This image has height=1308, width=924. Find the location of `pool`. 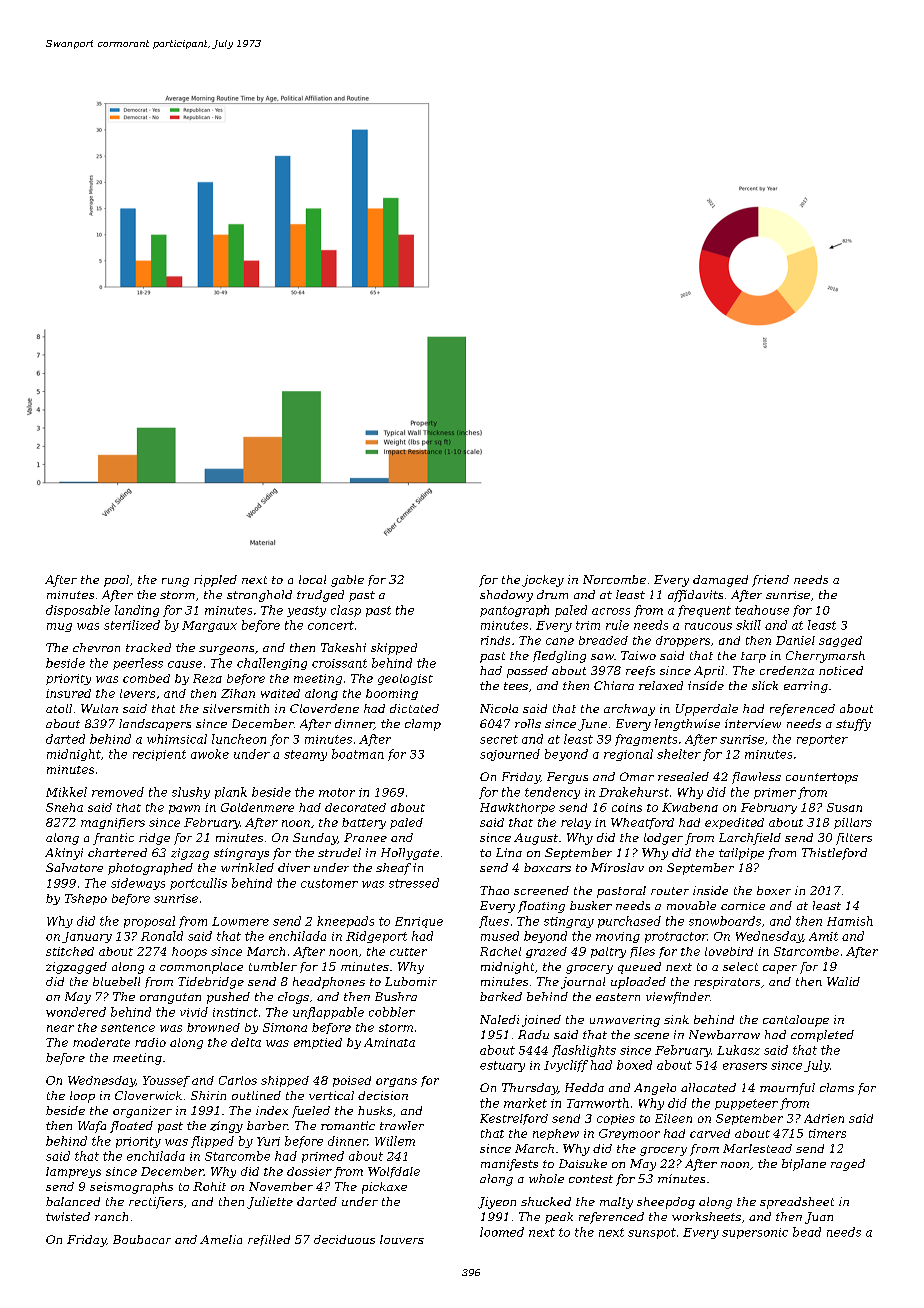

pool is located at coordinates (116, 581).
